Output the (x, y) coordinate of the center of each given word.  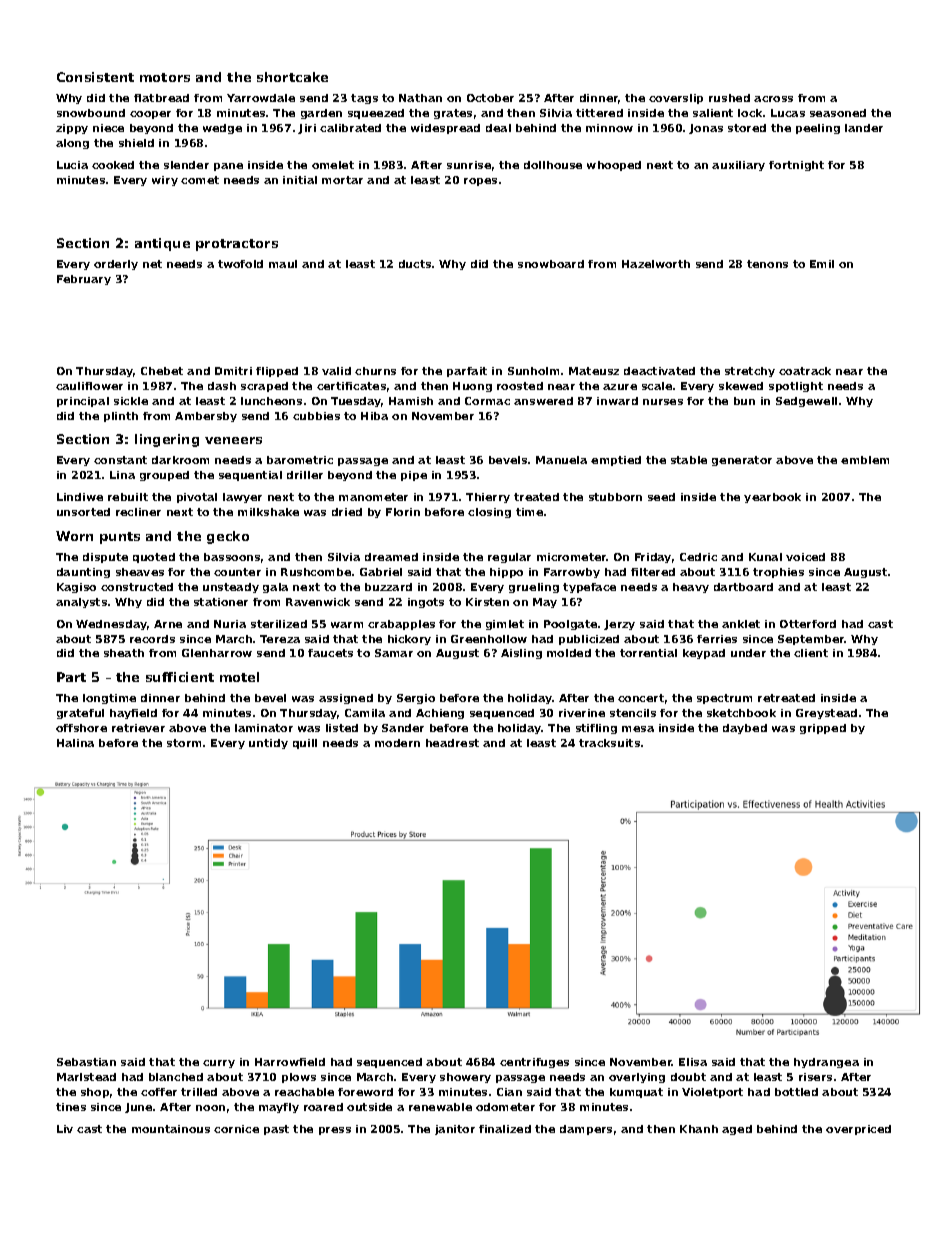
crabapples (401, 625)
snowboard (551, 264)
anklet (741, 624)
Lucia (72, 165)
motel (239, 677)
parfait (467, 372)
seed (661, 497)
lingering (167, 440)
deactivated (659, 371)
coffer (159, 1092)
